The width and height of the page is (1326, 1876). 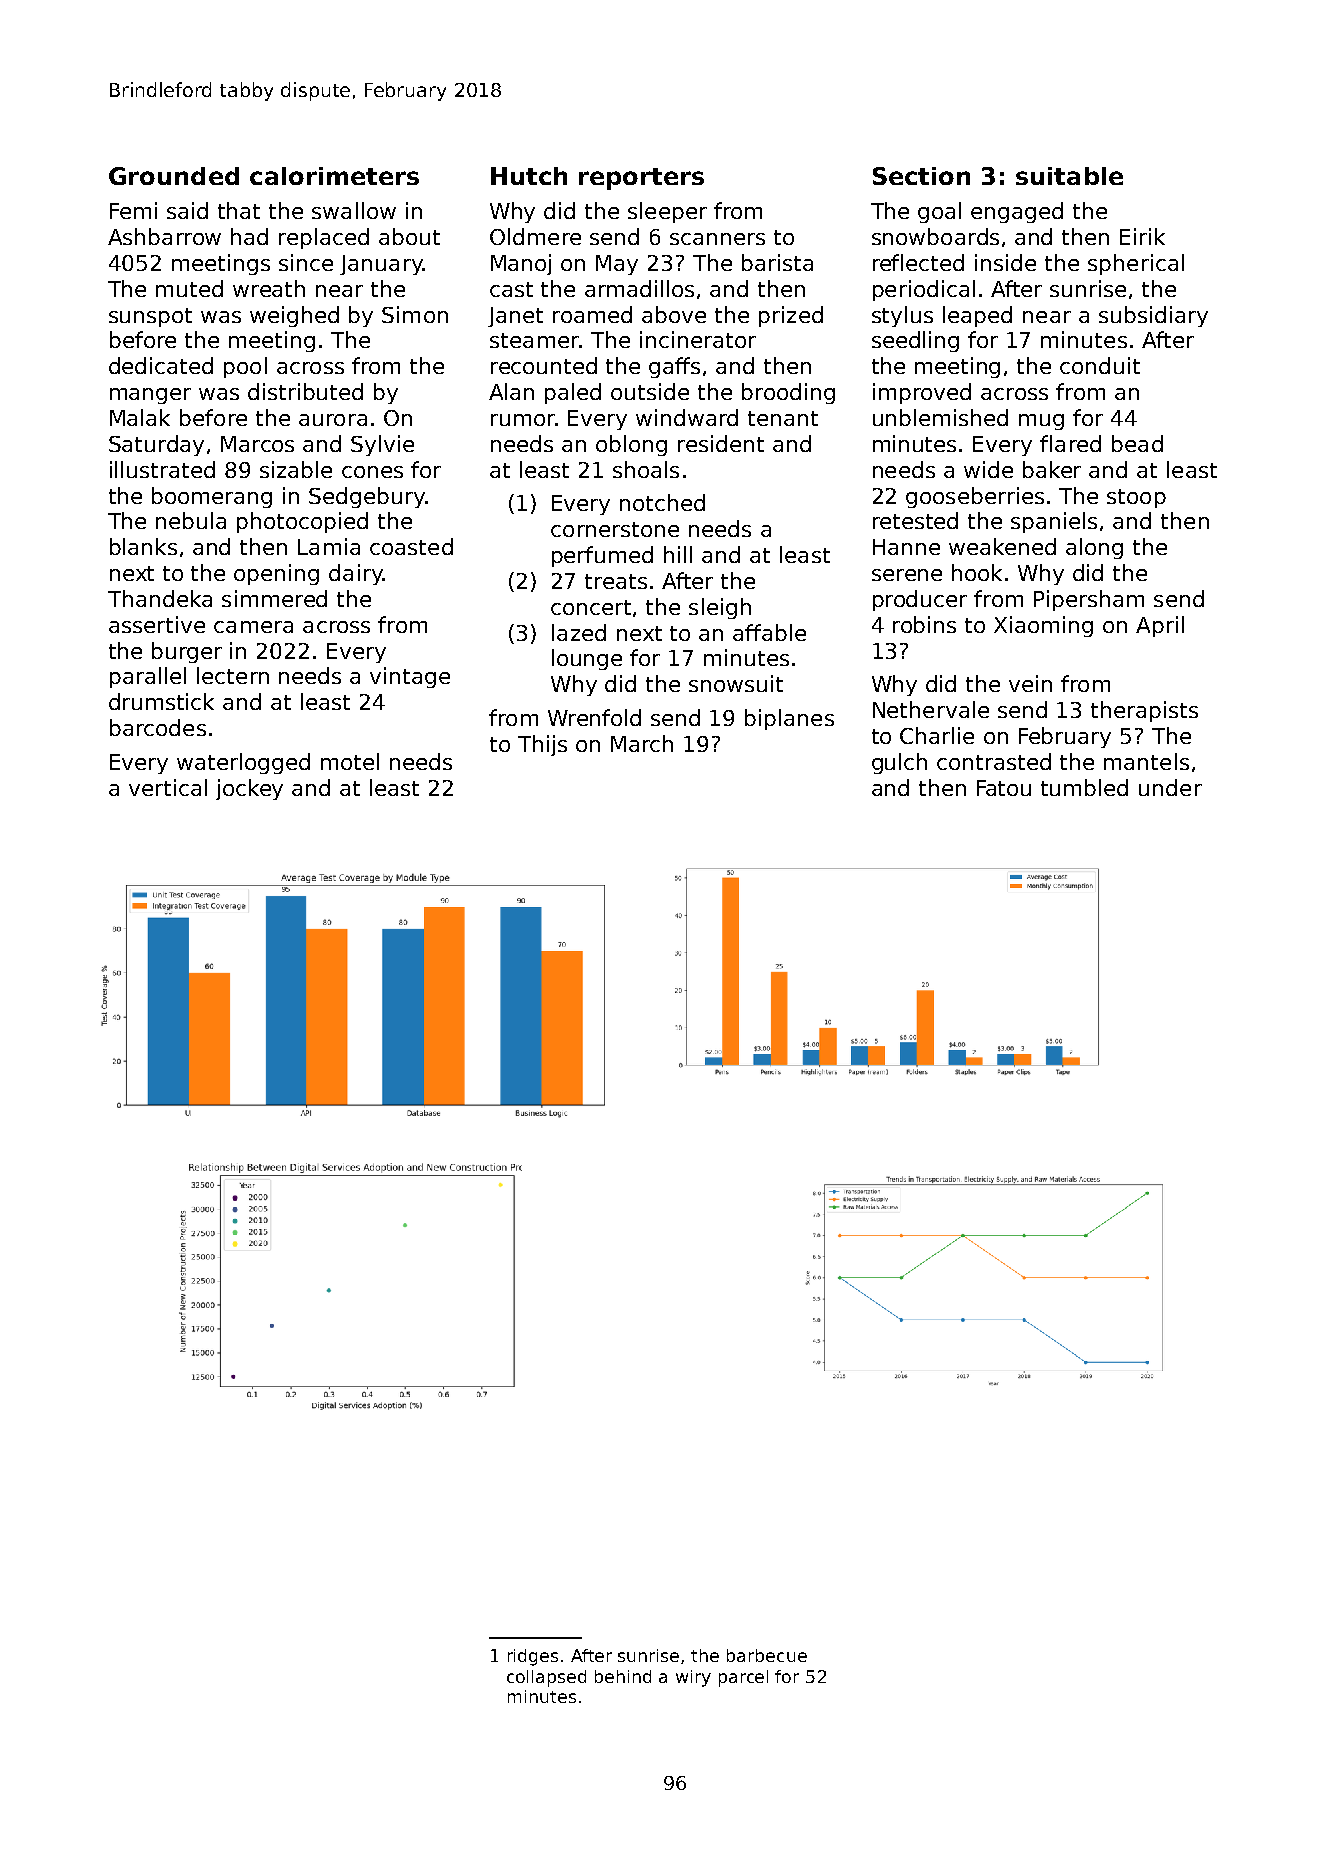 What do you see at coordinates (546, 1678) in the page?
I see `collapsed` at bounding box center [546, 1678].
